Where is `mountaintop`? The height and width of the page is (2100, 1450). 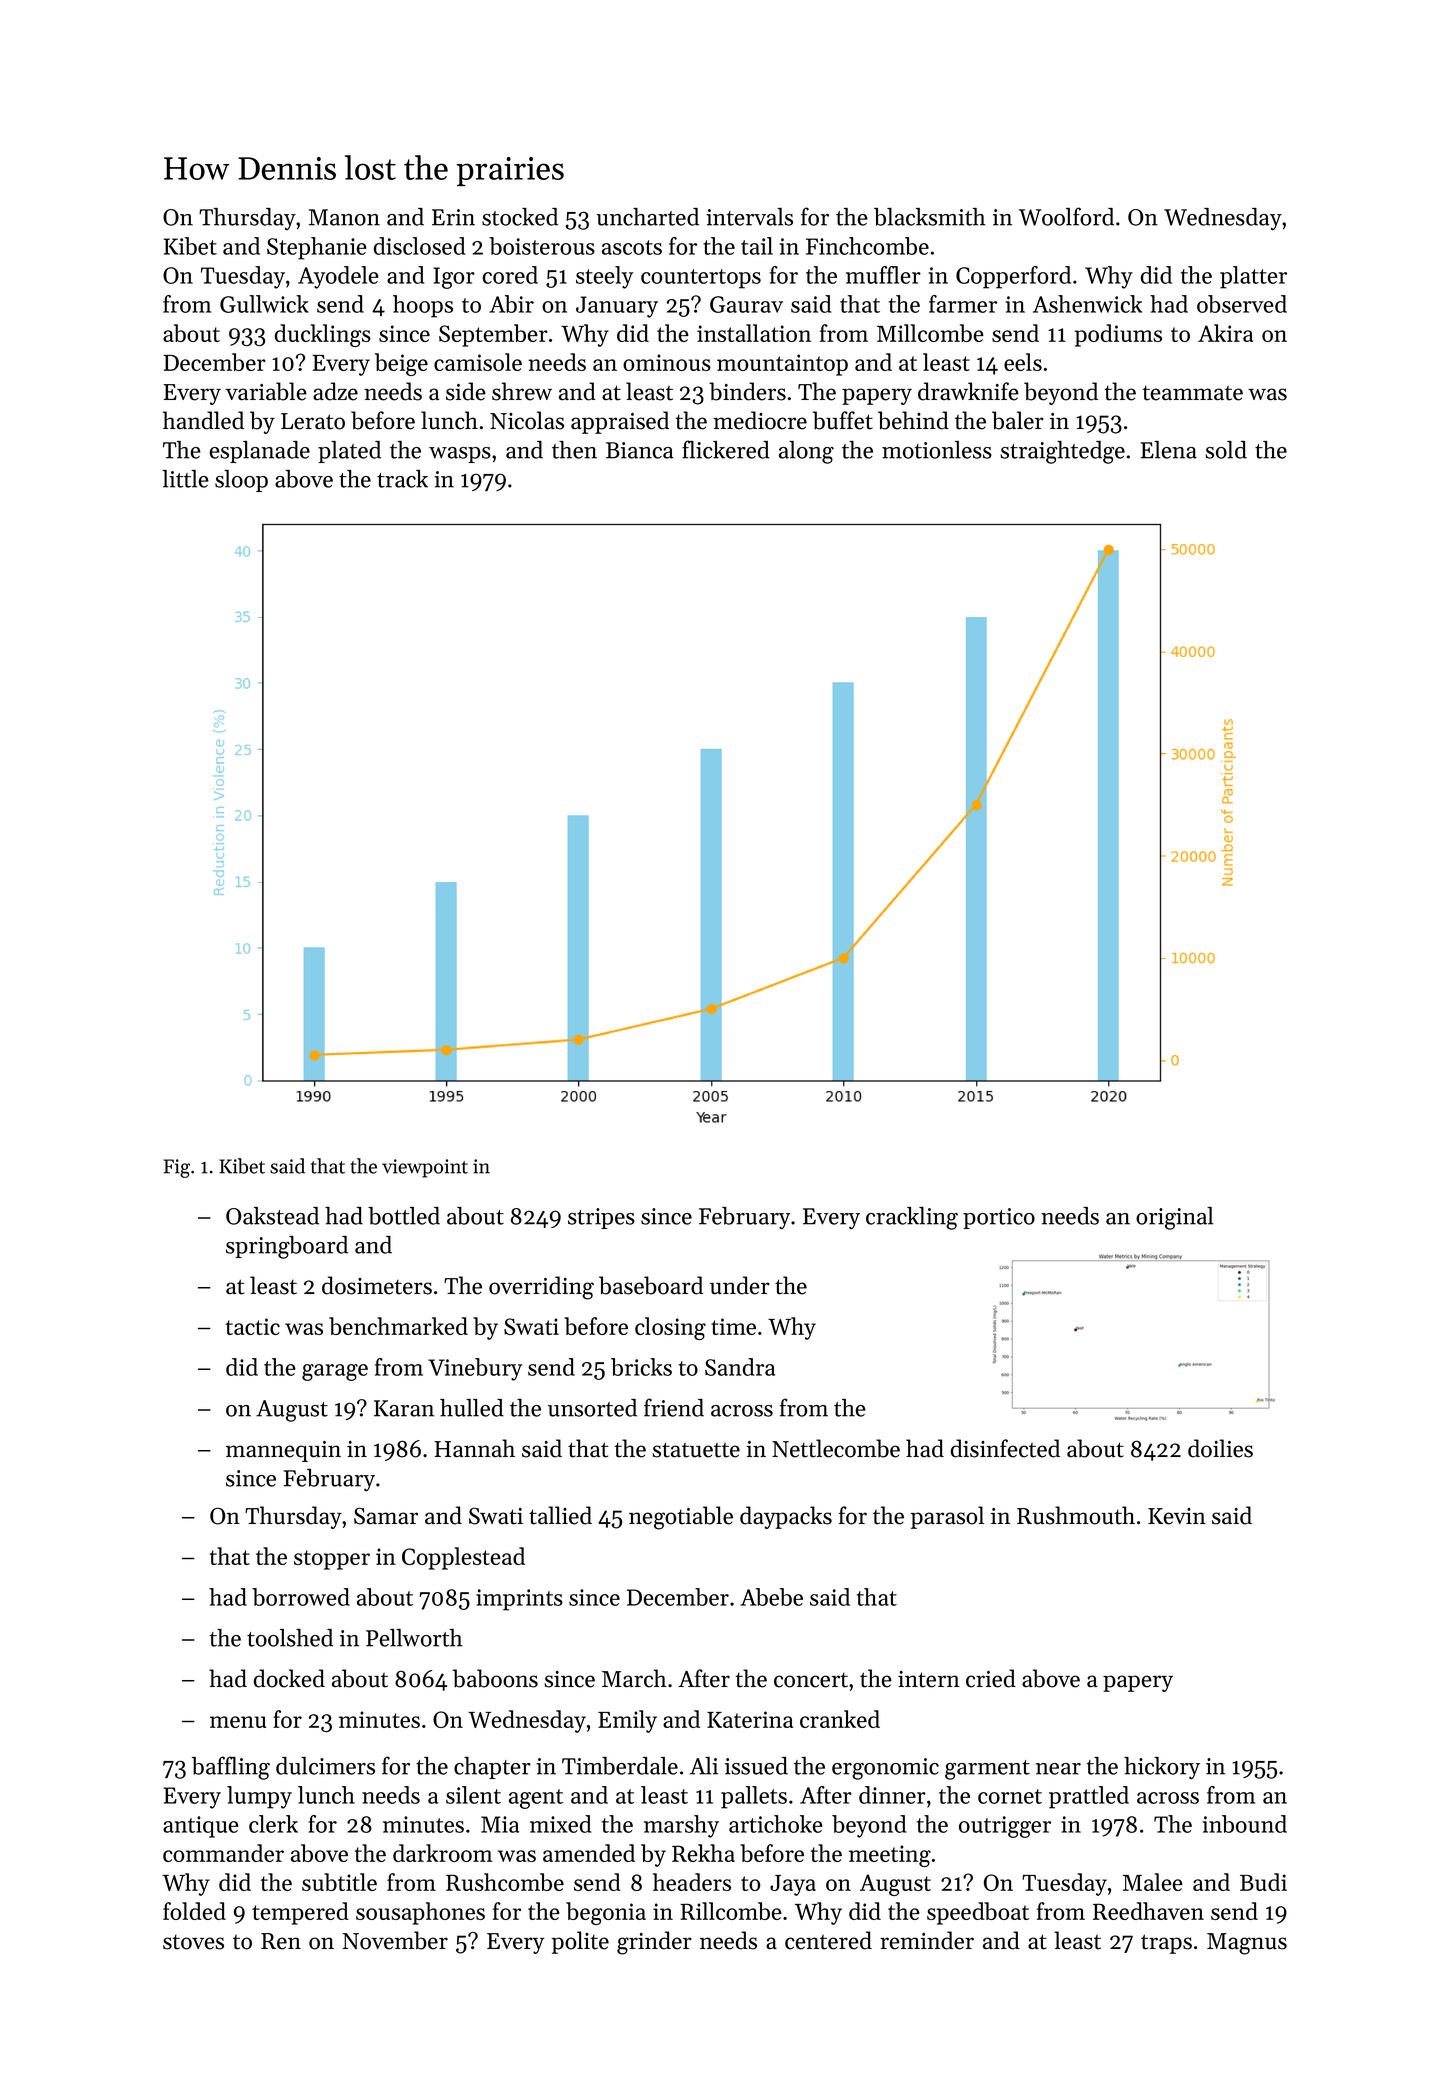 mountaintop is located at coordinates (782, 365).
